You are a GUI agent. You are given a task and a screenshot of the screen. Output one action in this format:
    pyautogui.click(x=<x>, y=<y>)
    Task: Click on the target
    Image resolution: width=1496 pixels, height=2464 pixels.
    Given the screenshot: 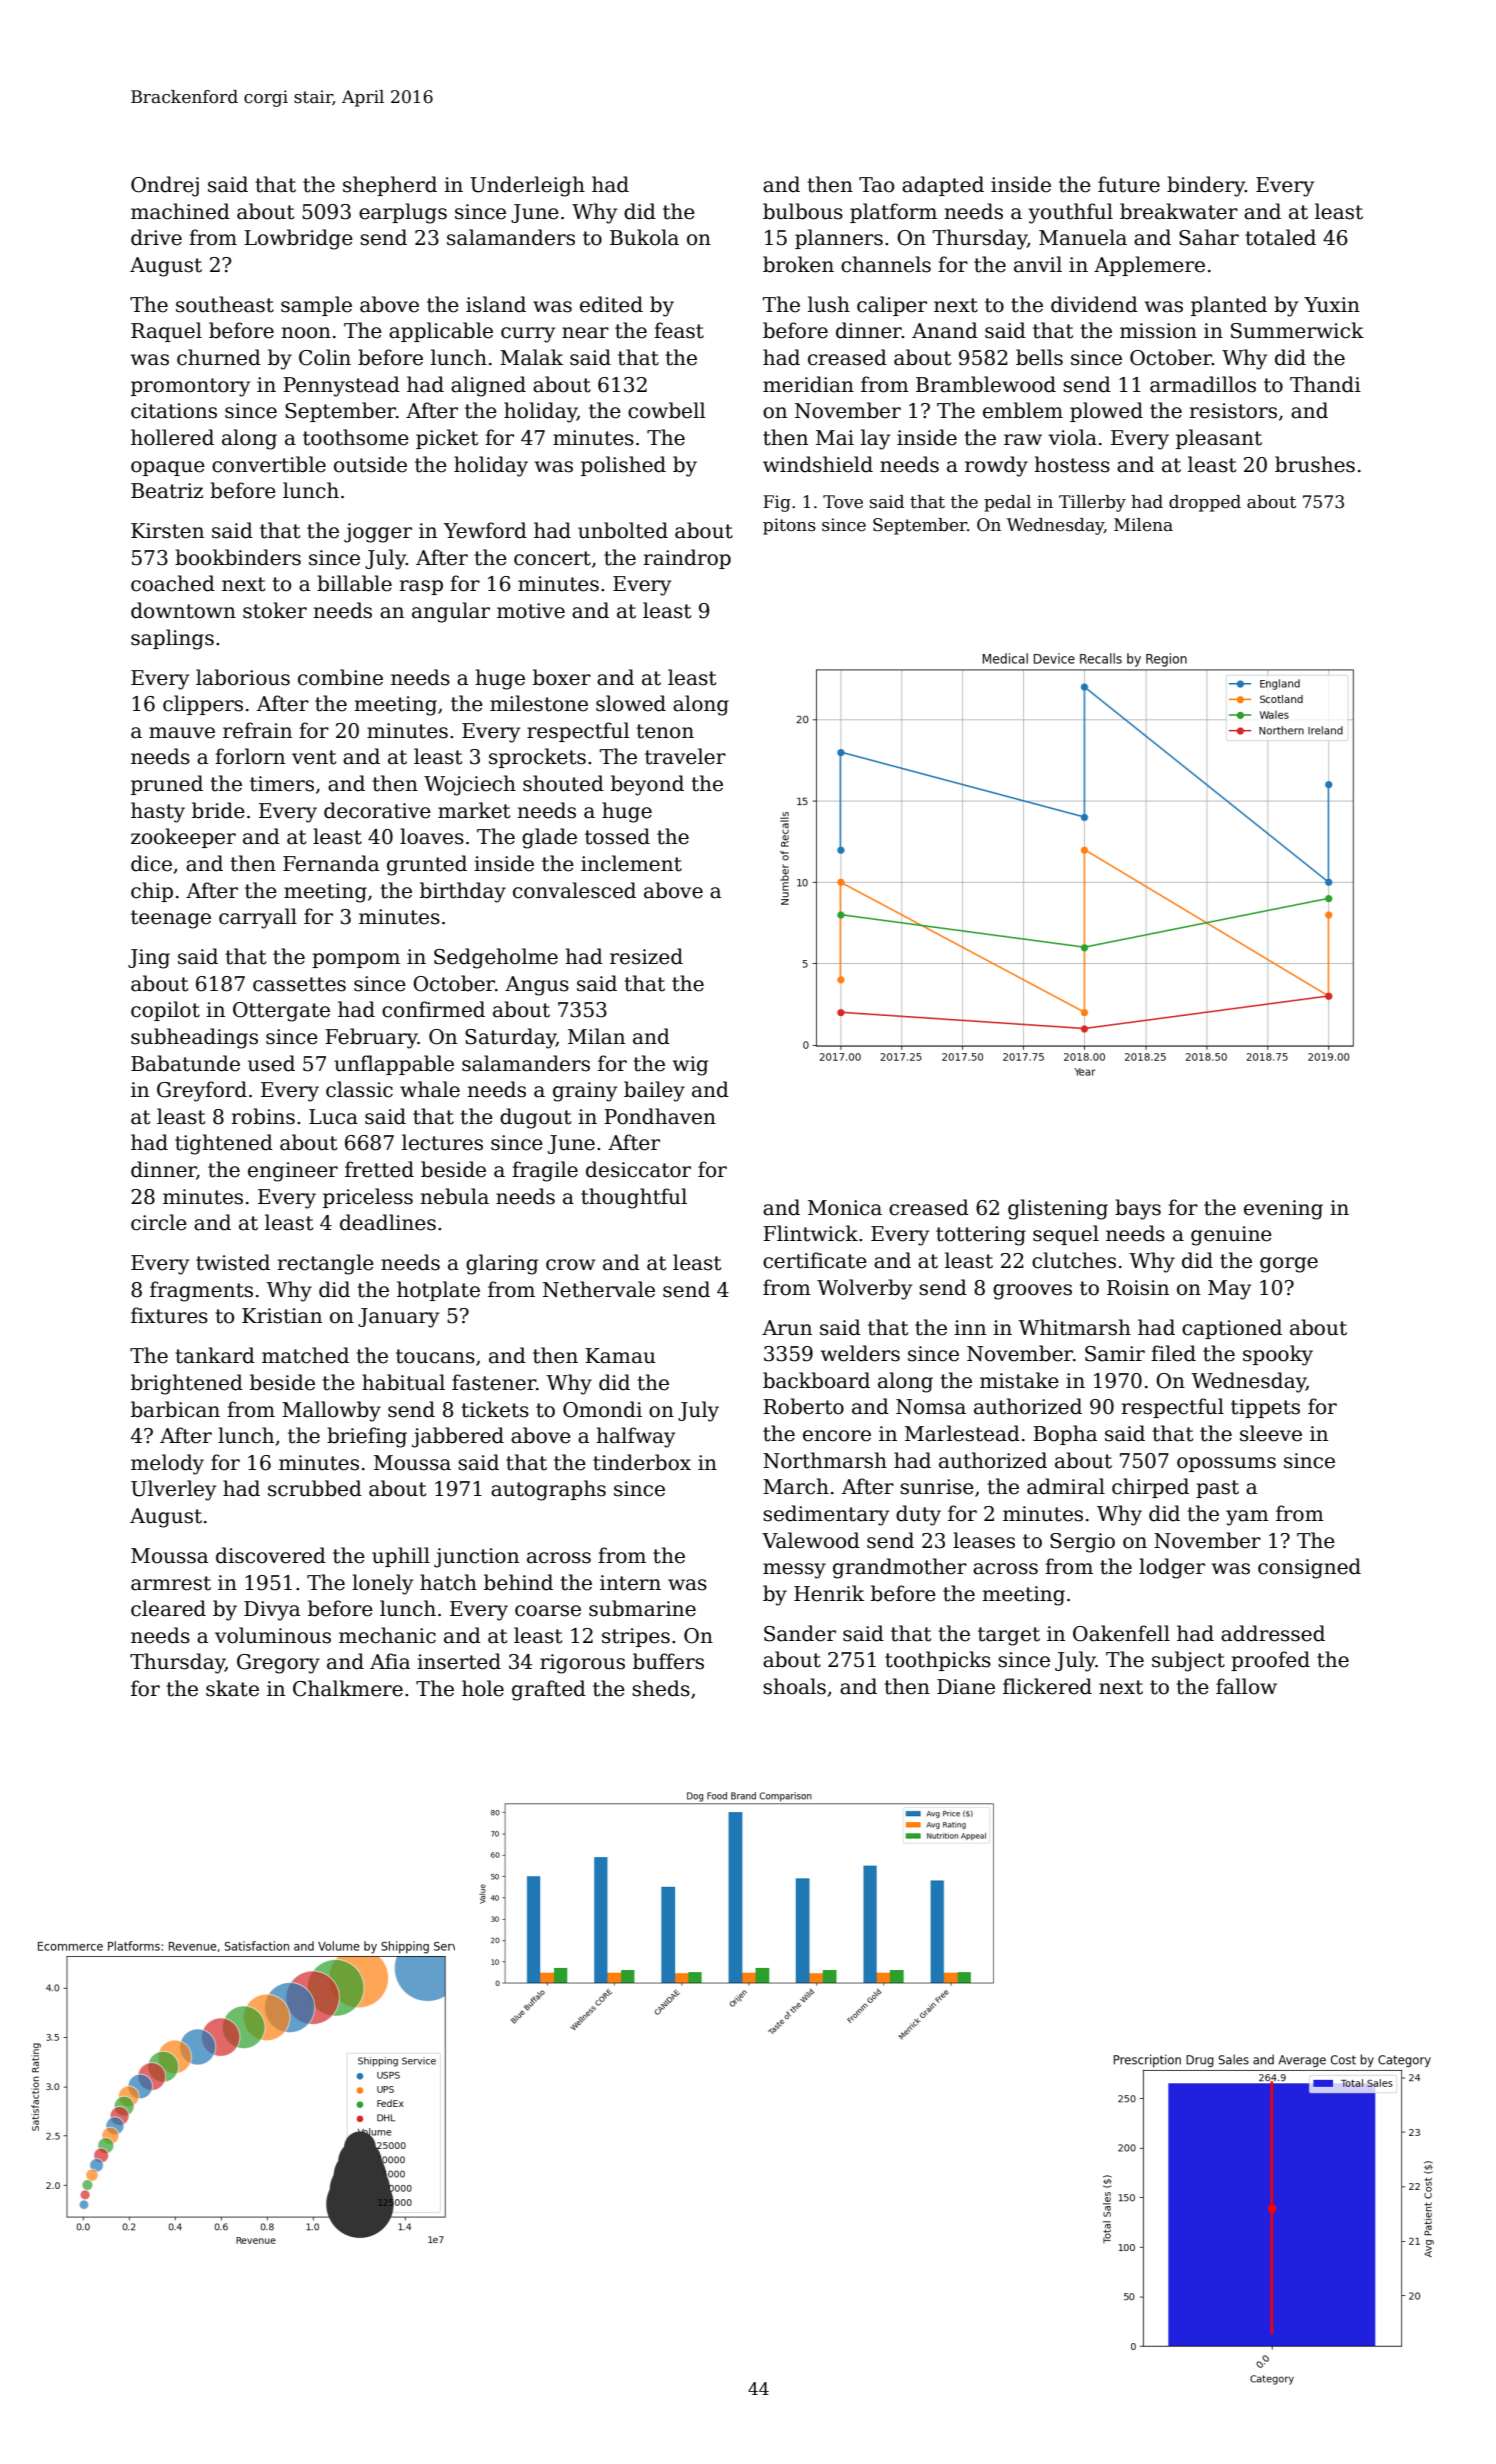 What is the action you would take?
    pyautogui.click(x=1009, y=1636)
